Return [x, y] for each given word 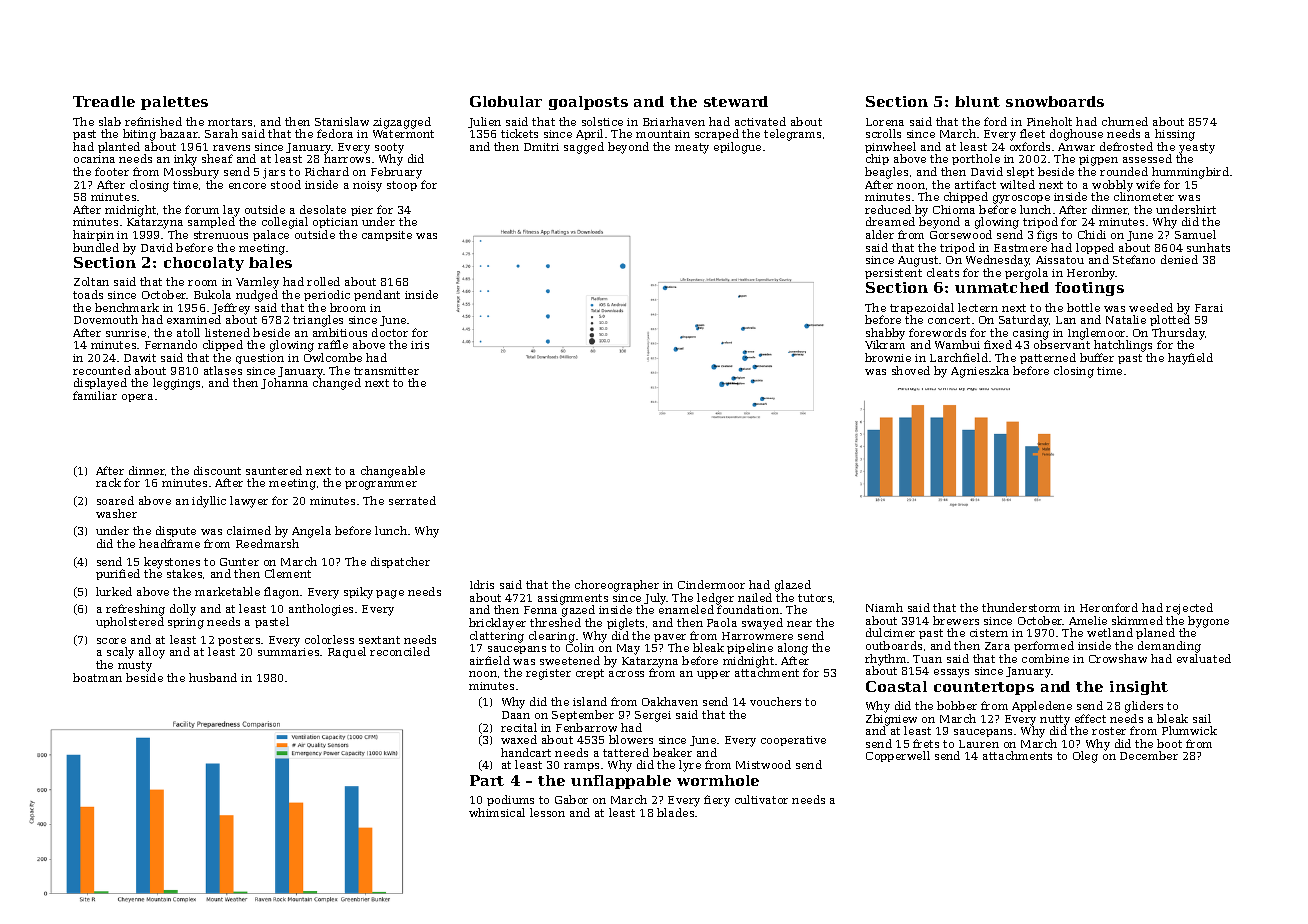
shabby [885, 334]
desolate [323, 209]
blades [675, 812]
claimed [249, 530]
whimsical [497, 812]
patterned [1048, 358]
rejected [1189, 609]
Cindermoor [711, 584]
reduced [888, 209]
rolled [323, 281]
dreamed [890, 221]
